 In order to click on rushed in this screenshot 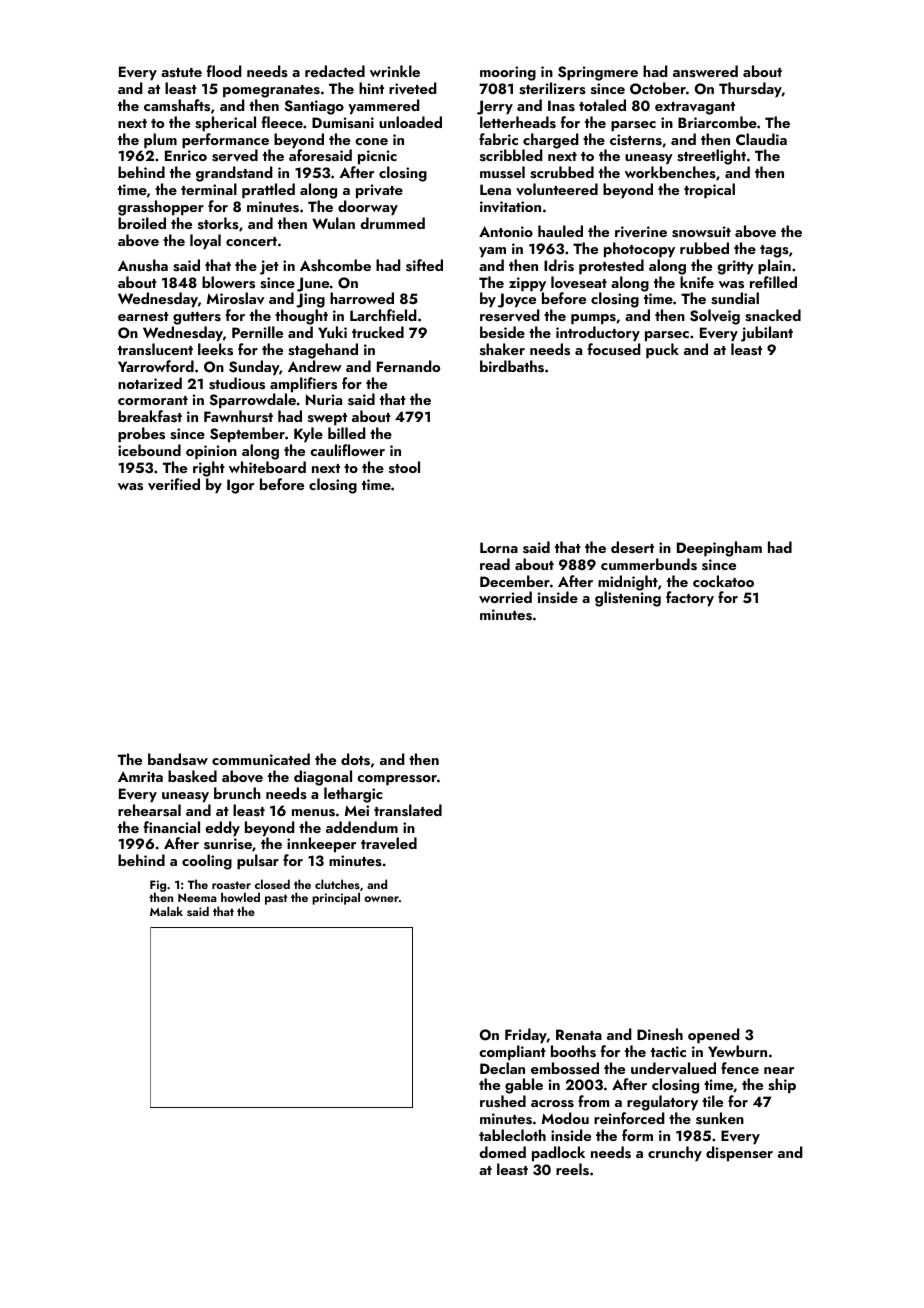, I will do `click(503, 1101)`.
